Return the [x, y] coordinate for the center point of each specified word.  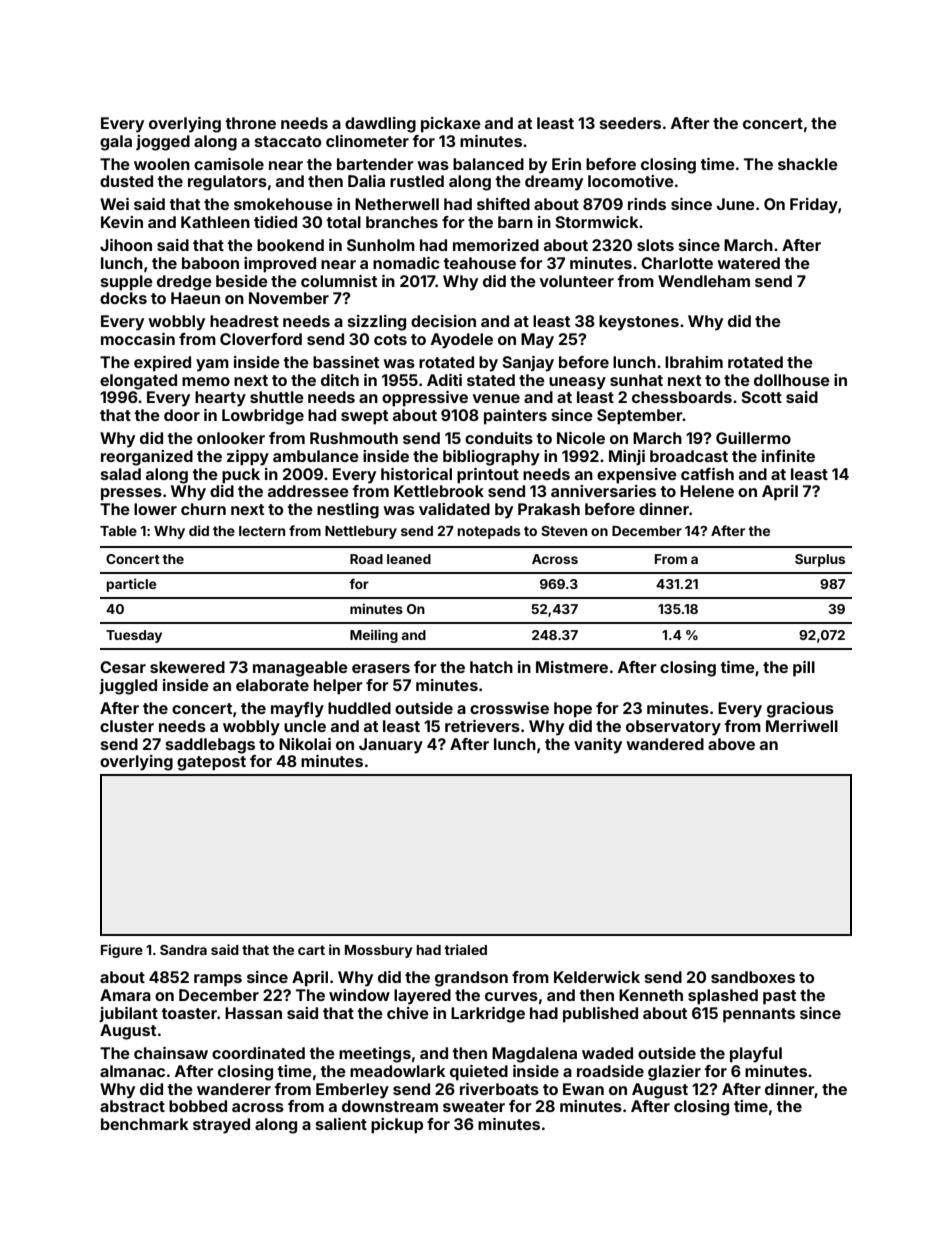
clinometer [367, 141]
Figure [122, 951]
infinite [788, 456]
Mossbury [378, 951]
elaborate [272, 685]
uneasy [577, 383]
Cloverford [261, 339]
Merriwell [802, 726]
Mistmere [572, 667]
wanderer [234, 1089]
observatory [673, 728]
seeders [630, 123]
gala [116, 143]
